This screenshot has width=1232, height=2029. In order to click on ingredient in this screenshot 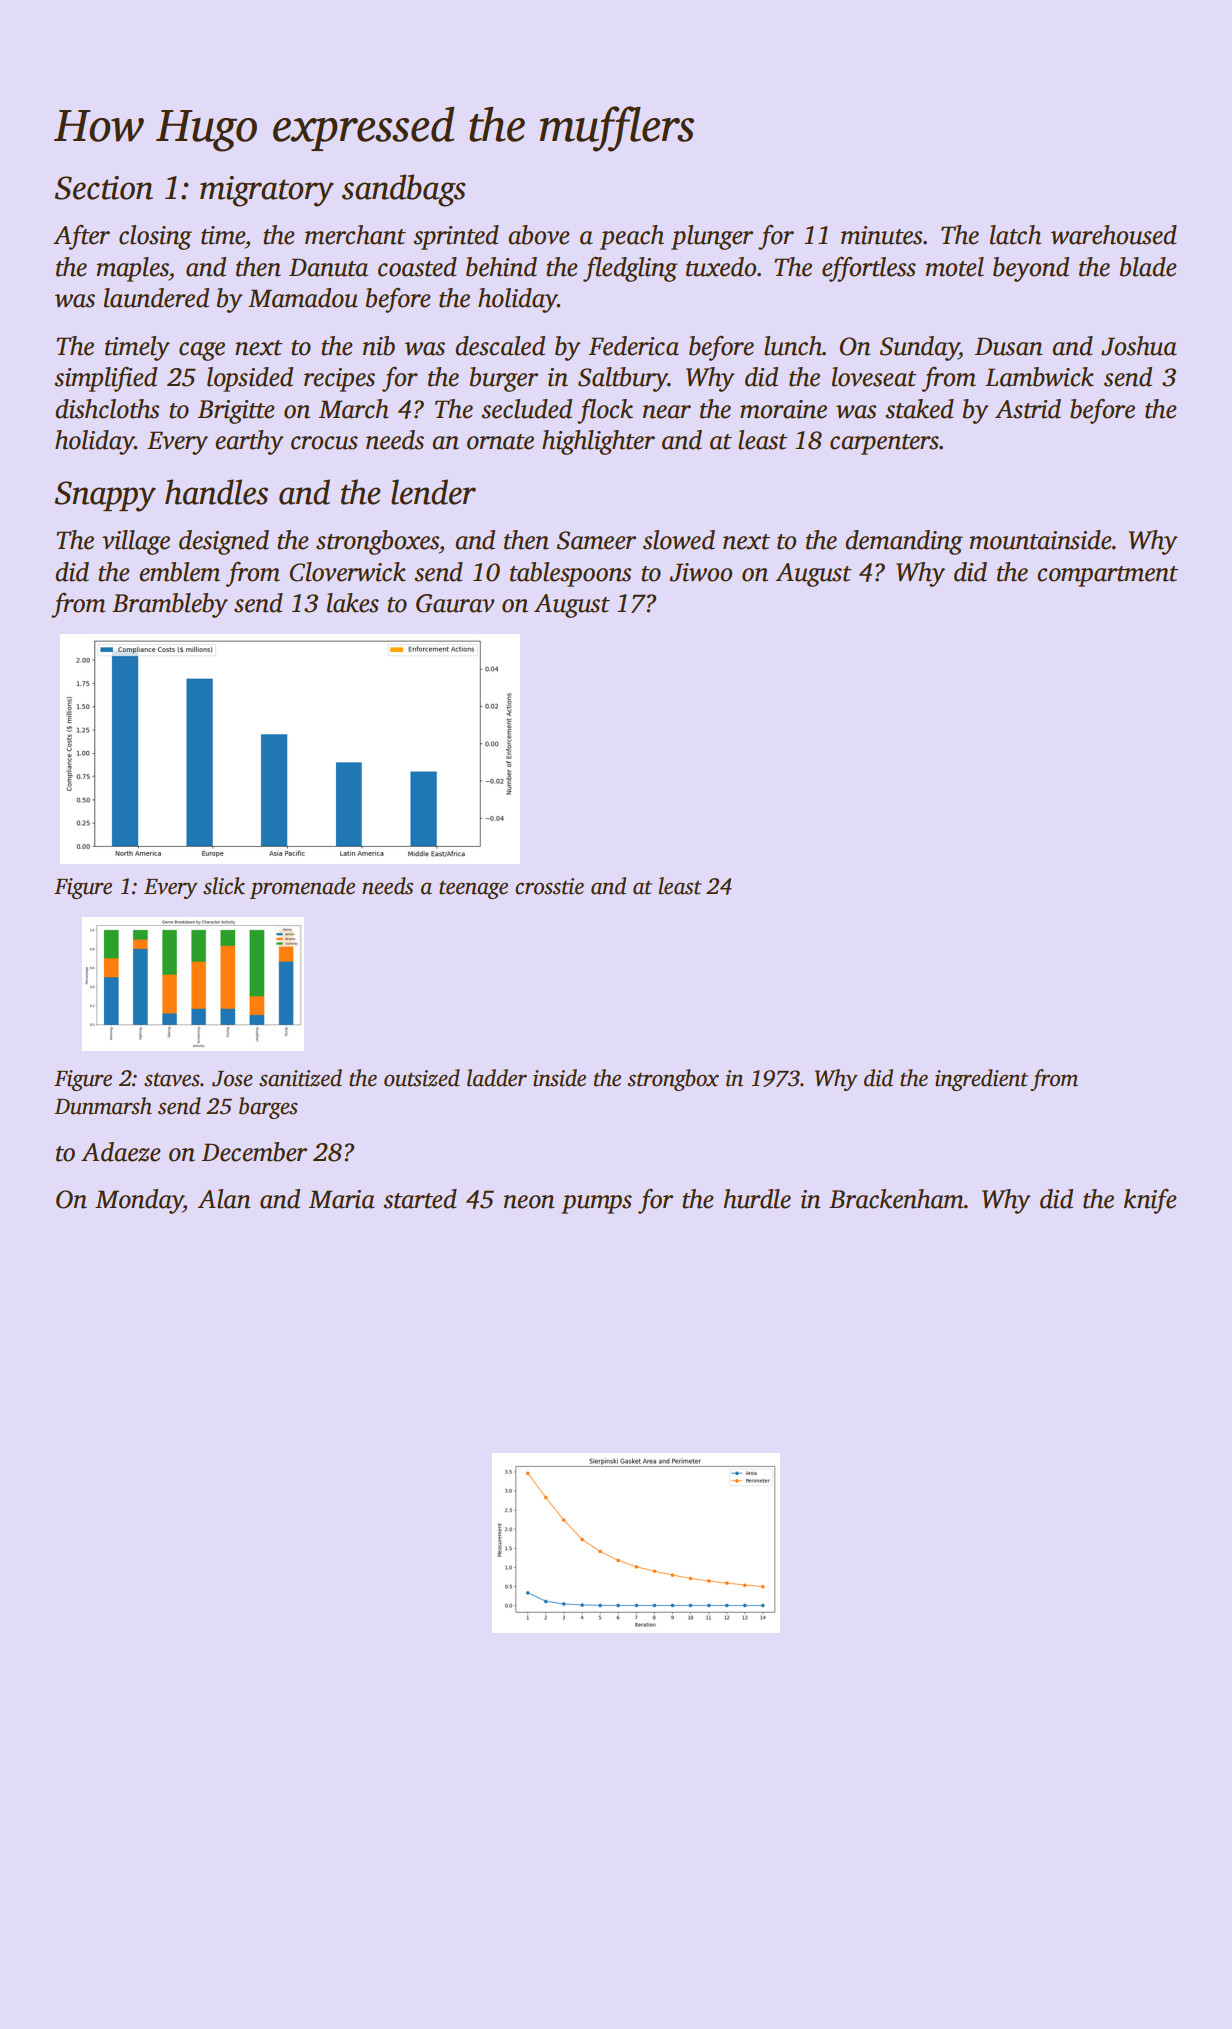, I will do `click(981, 1080)`.
